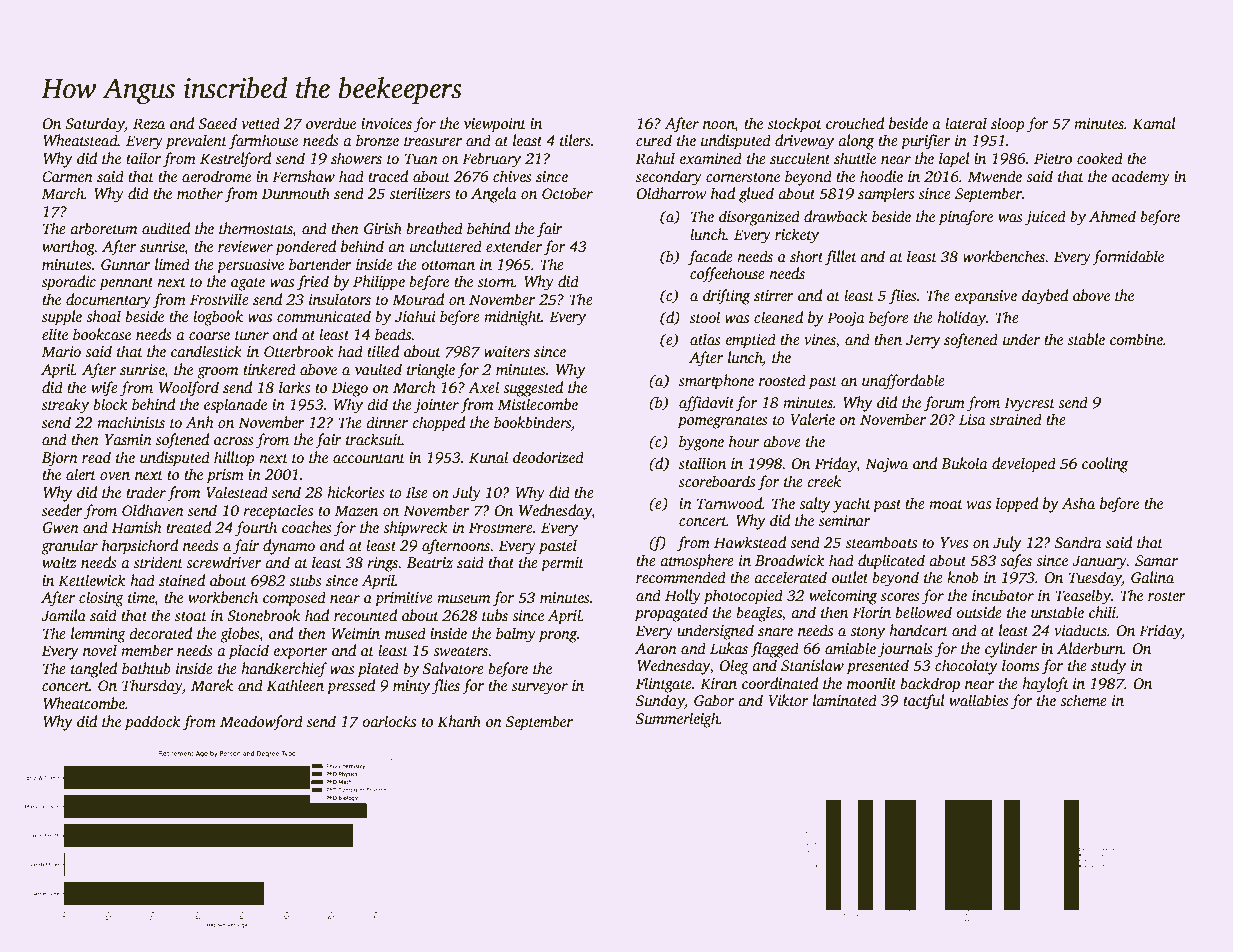 The width and height of the screenshot is (1233, 952). Describe the element at coordinates (331, 123) in the screenshot. I see `overdue` at that location.
